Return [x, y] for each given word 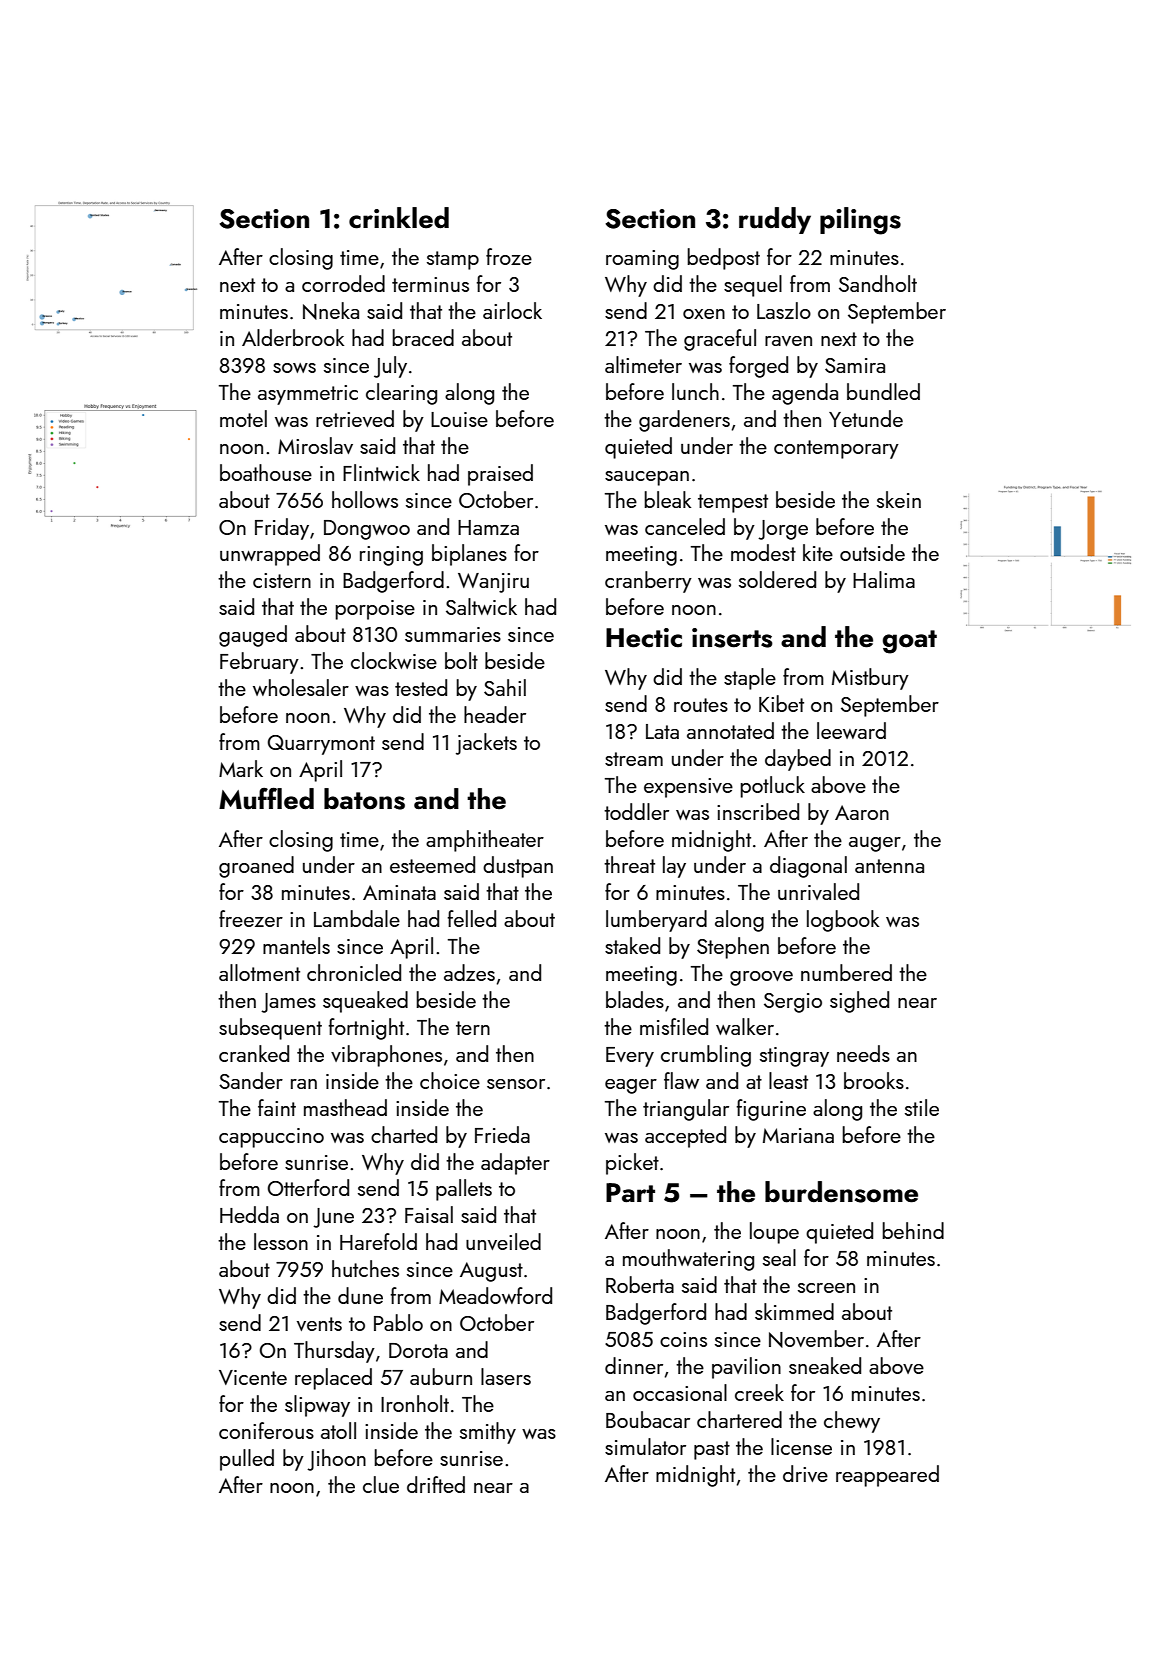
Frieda [502, 1134]
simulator [645, 1446]
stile [922, 1107]
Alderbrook [293, 337]
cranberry [648, 582]
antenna [889, 866]
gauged [253, 636]
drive [805, 1473]
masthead [345, 1107]
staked [632, 945]
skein [899, 499]
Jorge [783, 530]
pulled [247, 1460]
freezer [251, 918]
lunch [695, 391]
